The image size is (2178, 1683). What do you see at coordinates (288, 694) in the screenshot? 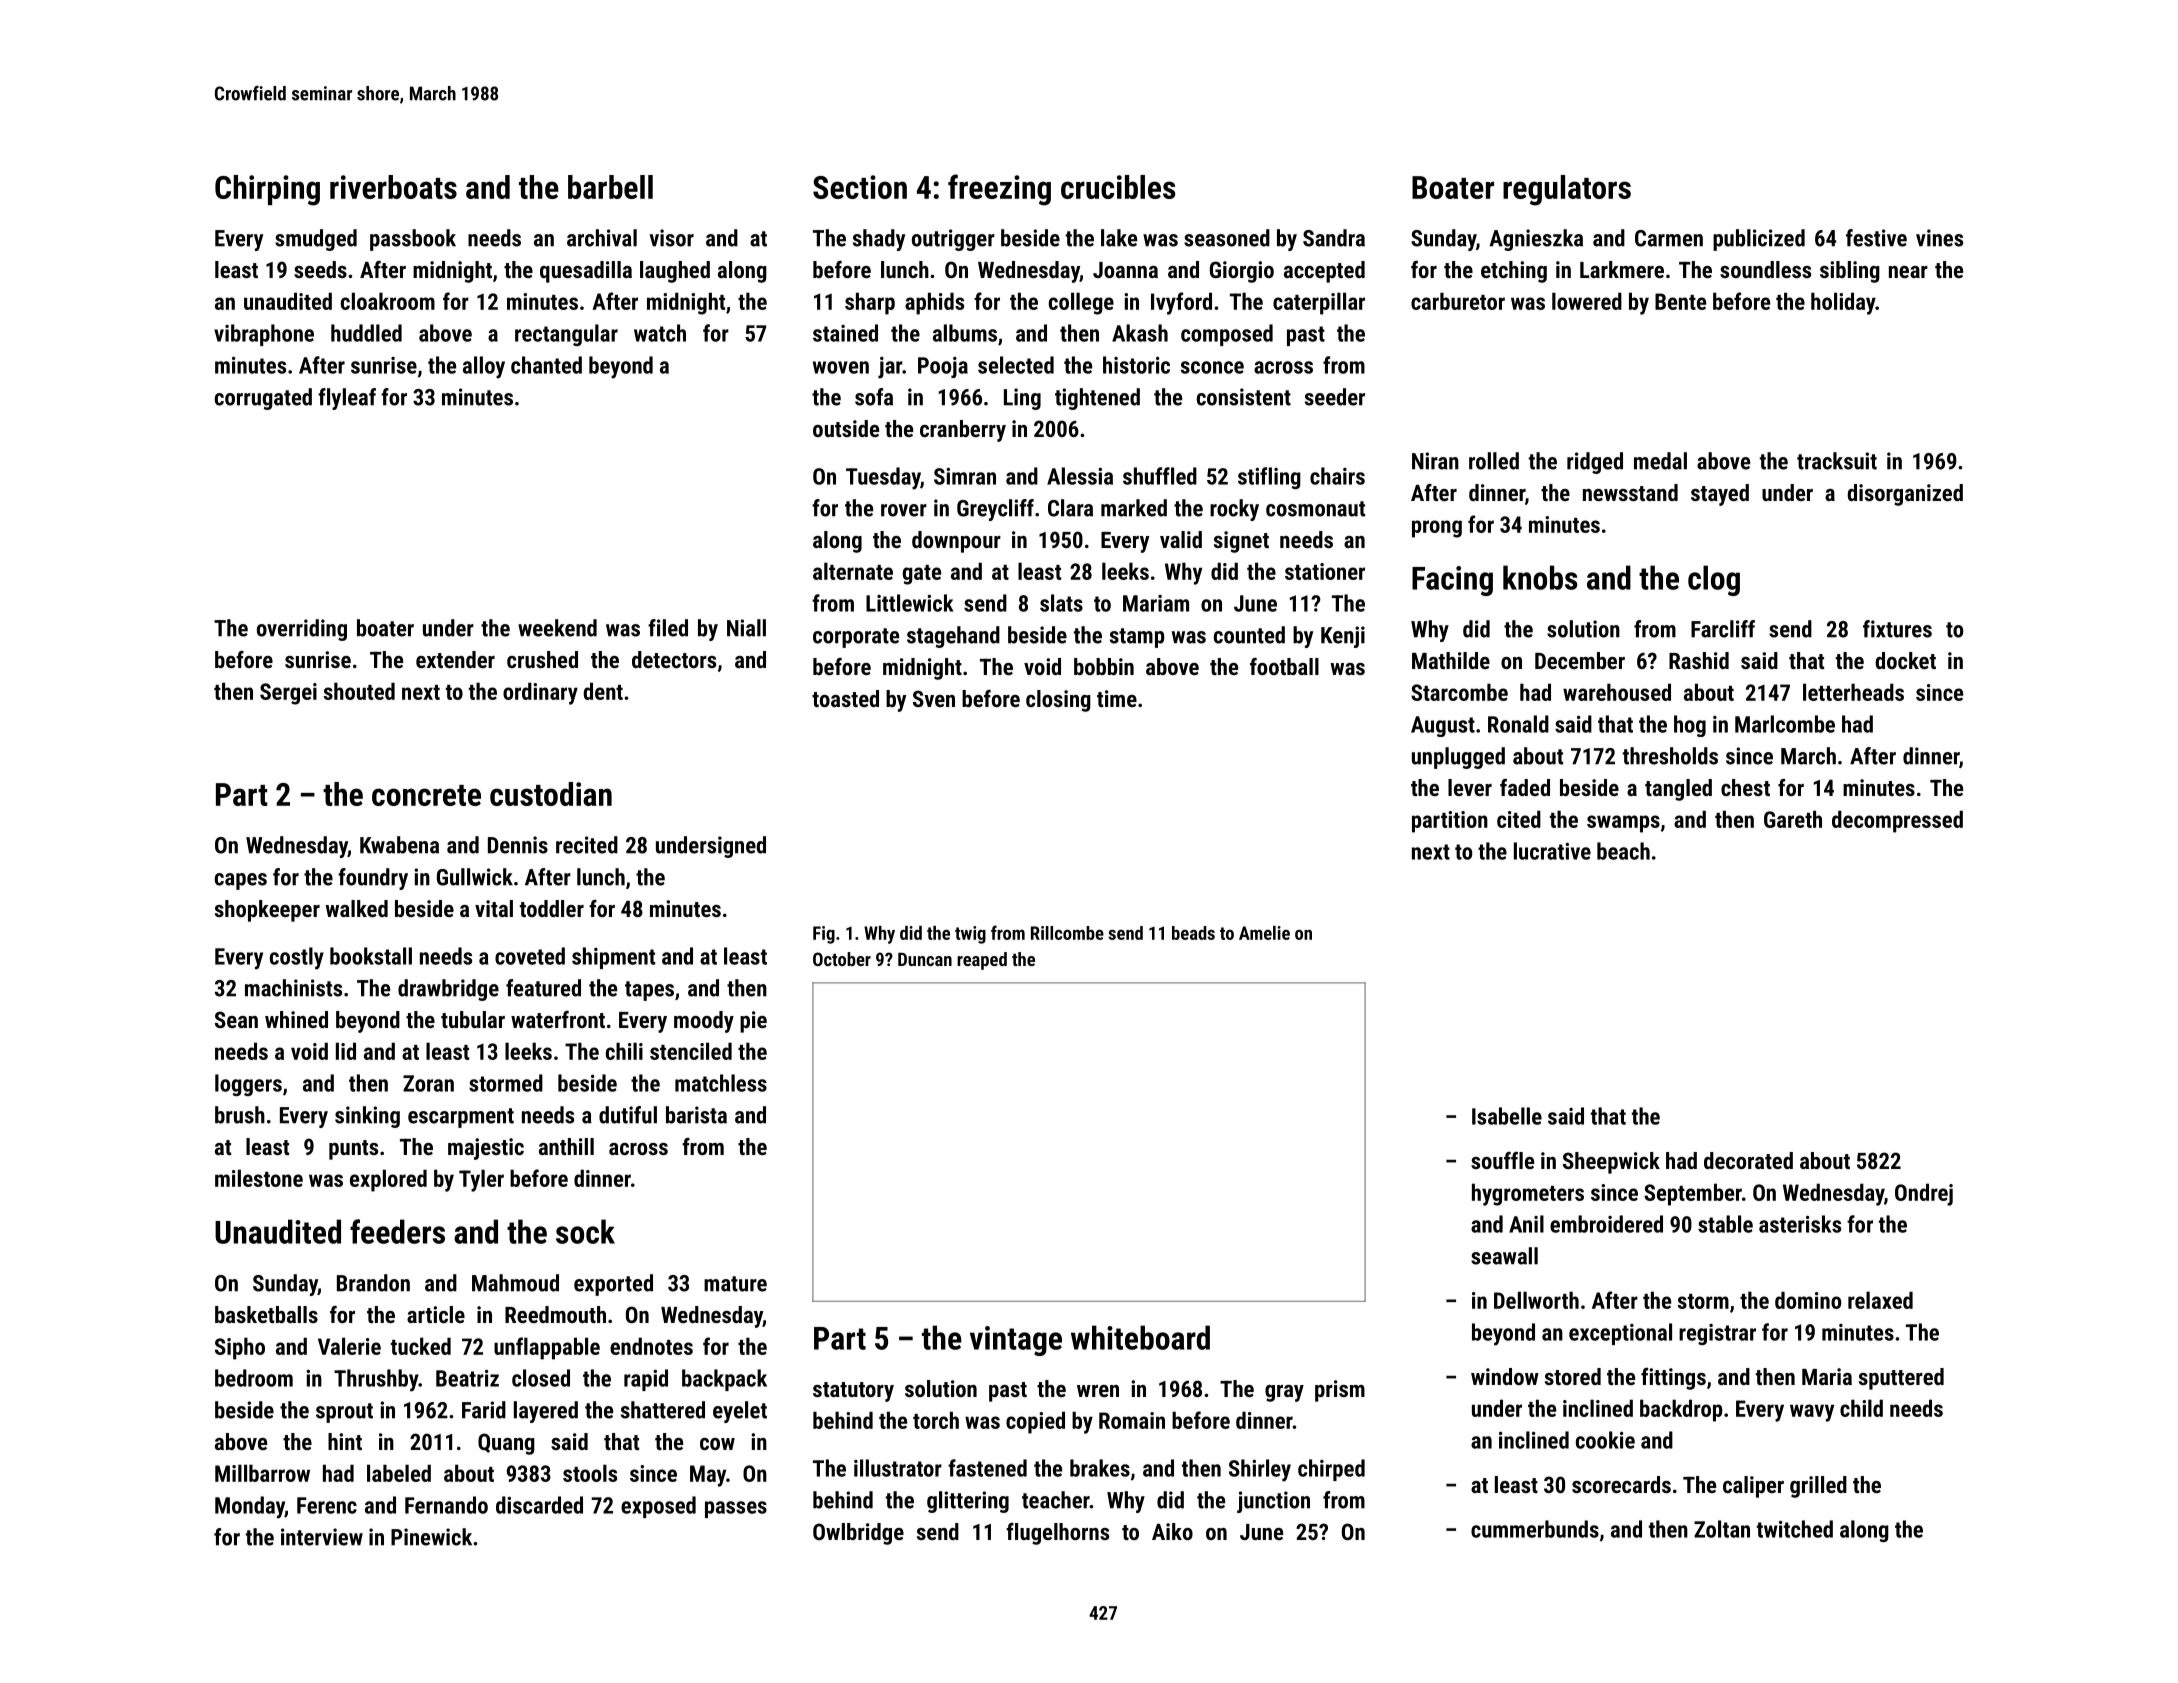
I see `Sergei` at bounding box center [288, 694].
